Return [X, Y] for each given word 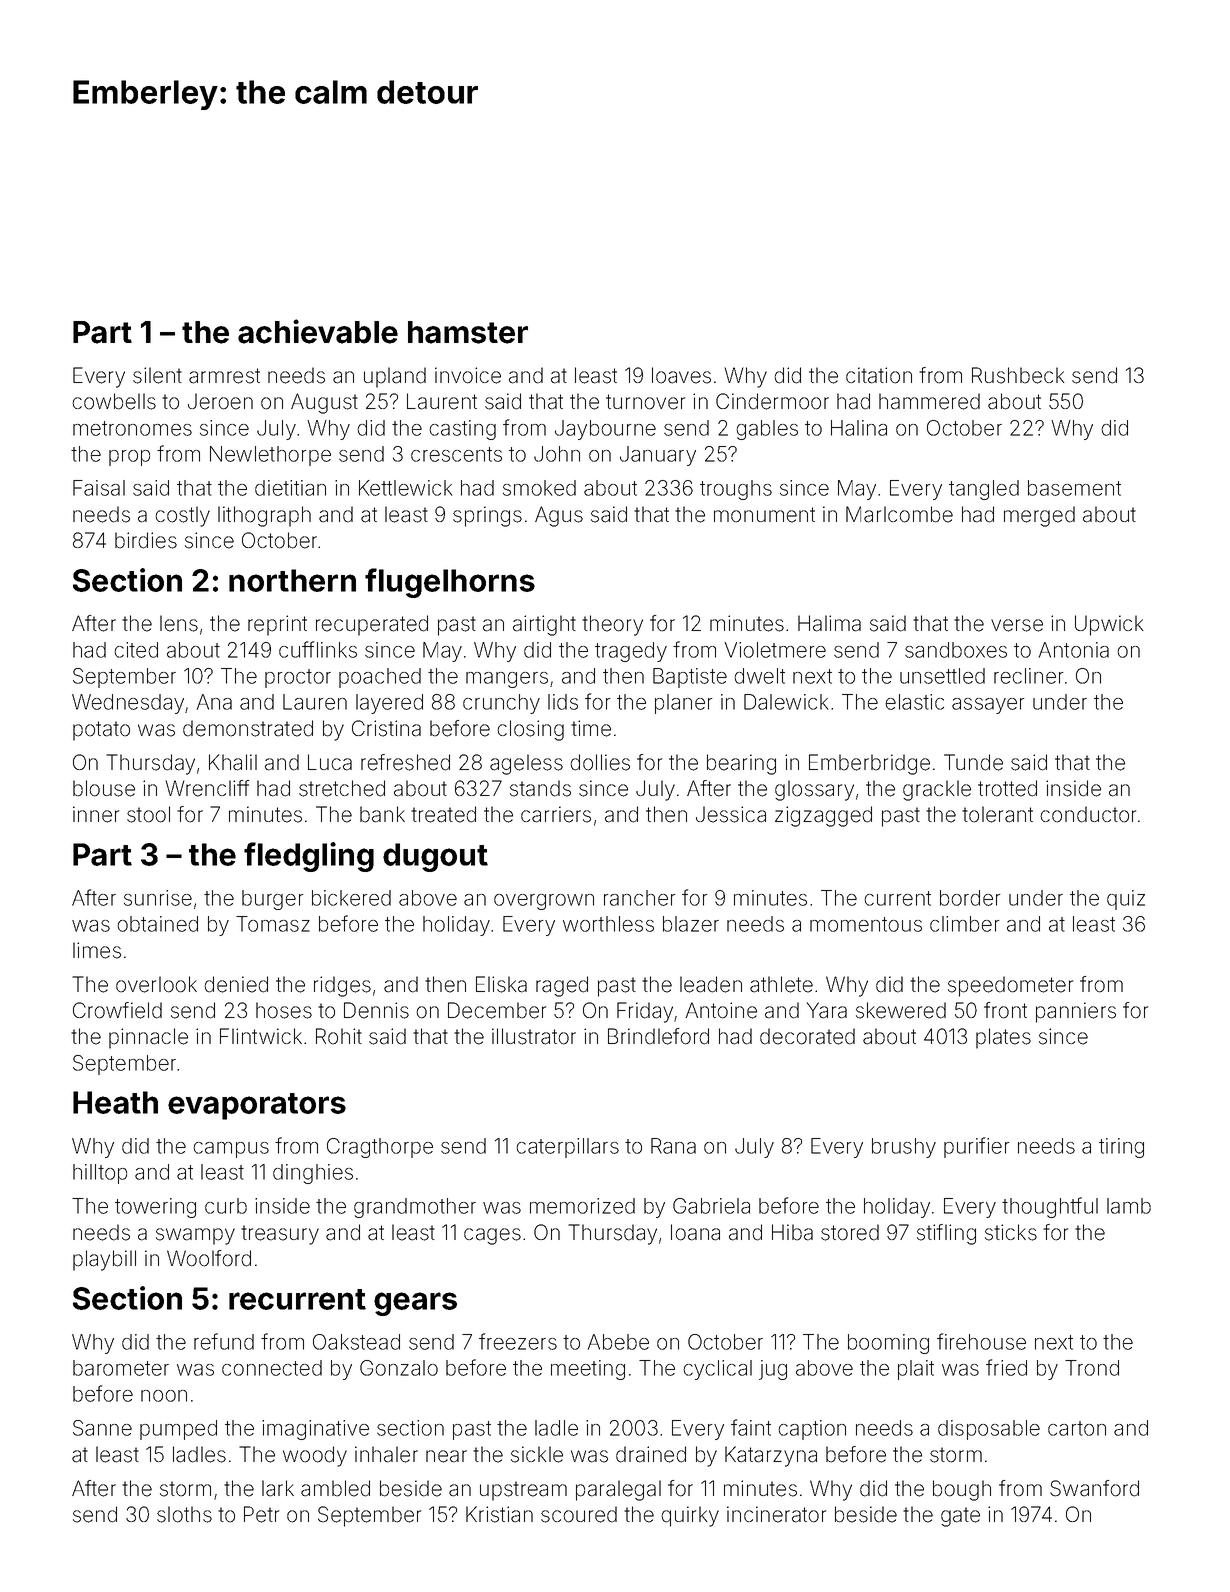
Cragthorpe [380, 1148]
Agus [559, 516]
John [557, 454]
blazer [691, 924]
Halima [829, 623]
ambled [335, 1488]
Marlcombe [899, 514]
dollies [600, 762]
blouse [104, 788]
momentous [866, 924]
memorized [582, 1206]
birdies [146, 540]
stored [850, 1232]
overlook [156, 984]
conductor [1088, 814]
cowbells [114, 401]
